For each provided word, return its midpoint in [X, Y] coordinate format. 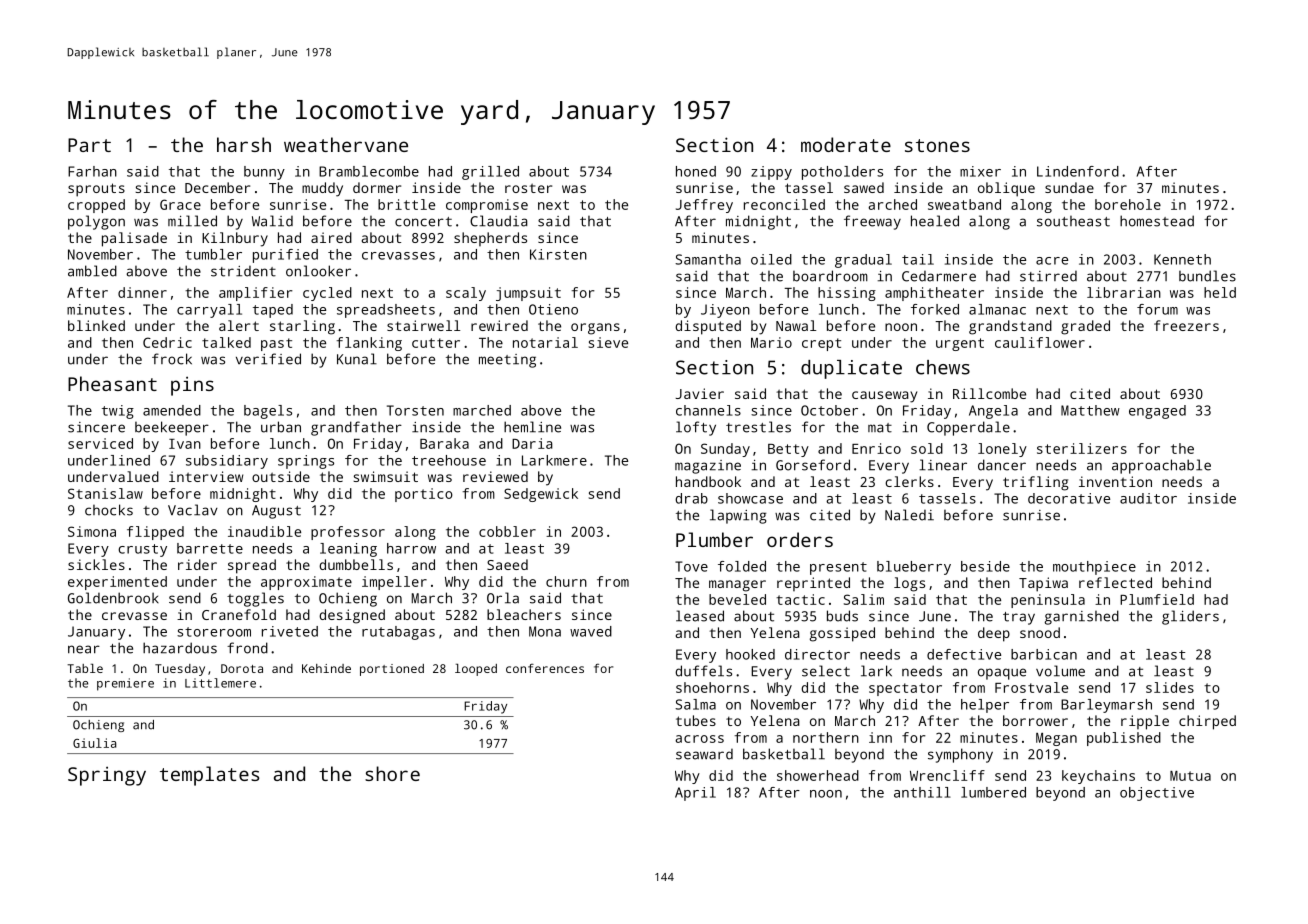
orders [800, 539]
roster [528, 188]
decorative [1069, 498]
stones [937, 145]
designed [352, 616]
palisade [134, 239]
